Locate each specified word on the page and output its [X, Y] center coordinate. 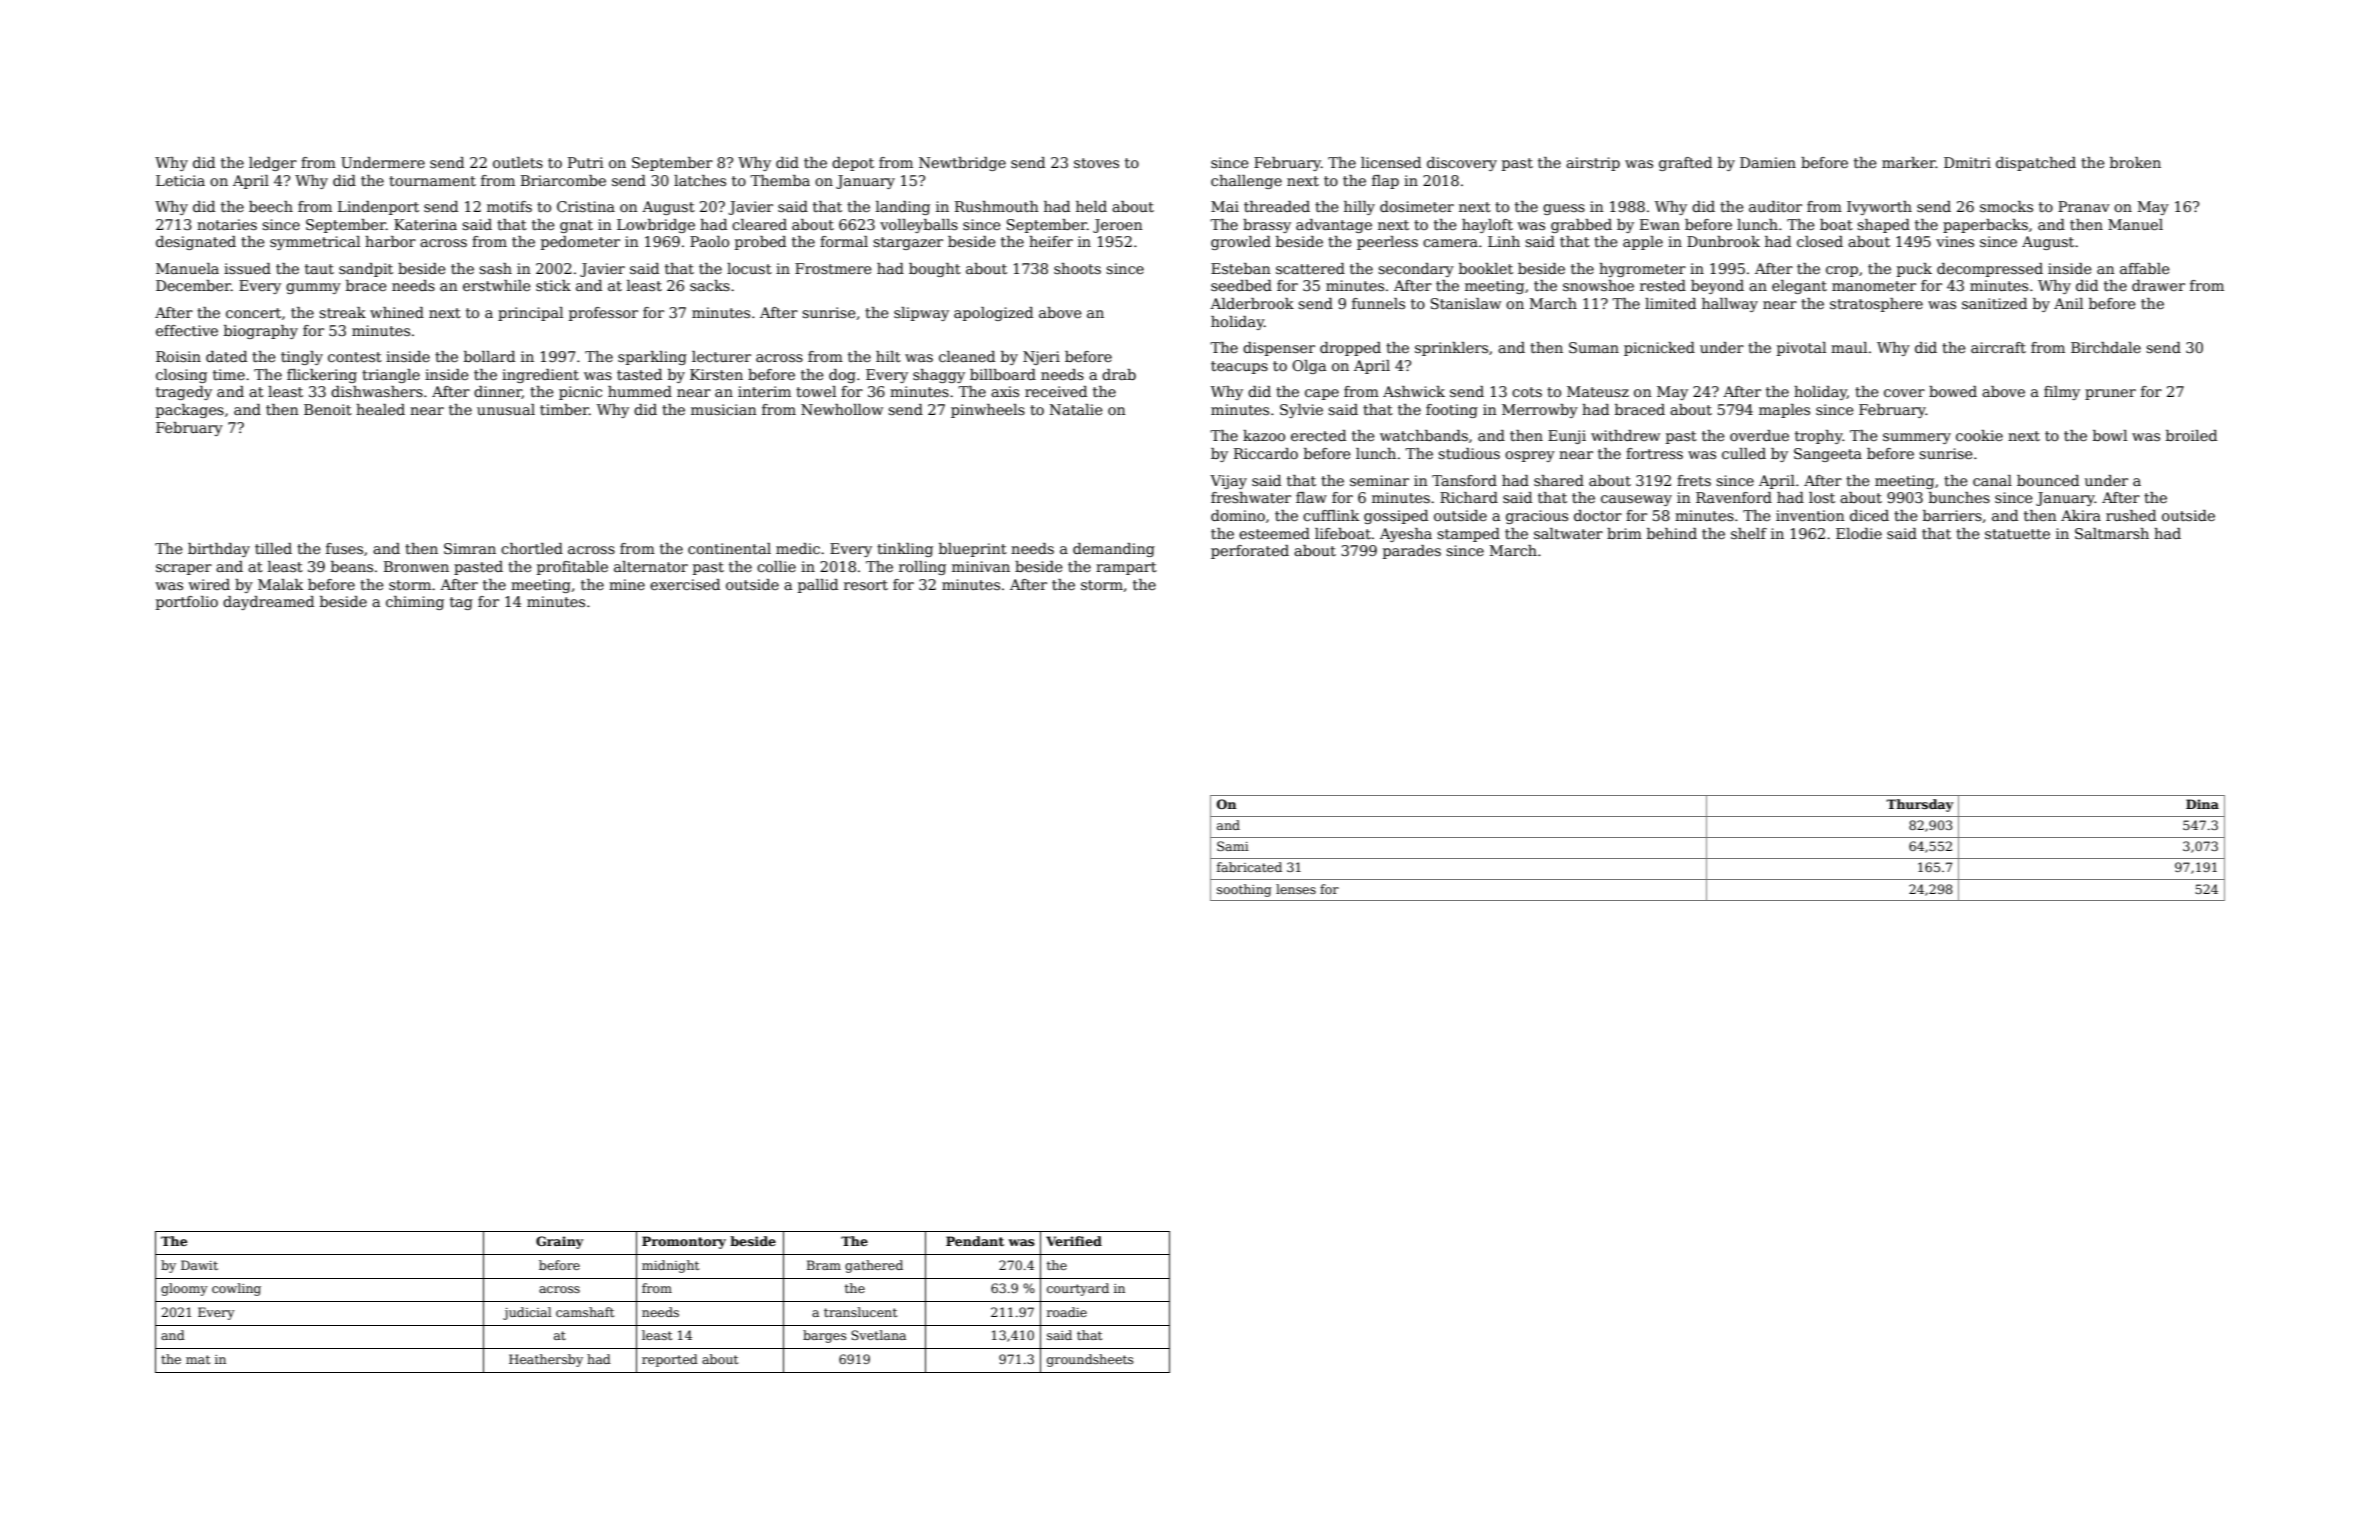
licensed [1391, 162]
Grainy [559, 1242]
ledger [273, 164]
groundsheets [1090, 1360]
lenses [1296, 889]
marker [1909, 162]
